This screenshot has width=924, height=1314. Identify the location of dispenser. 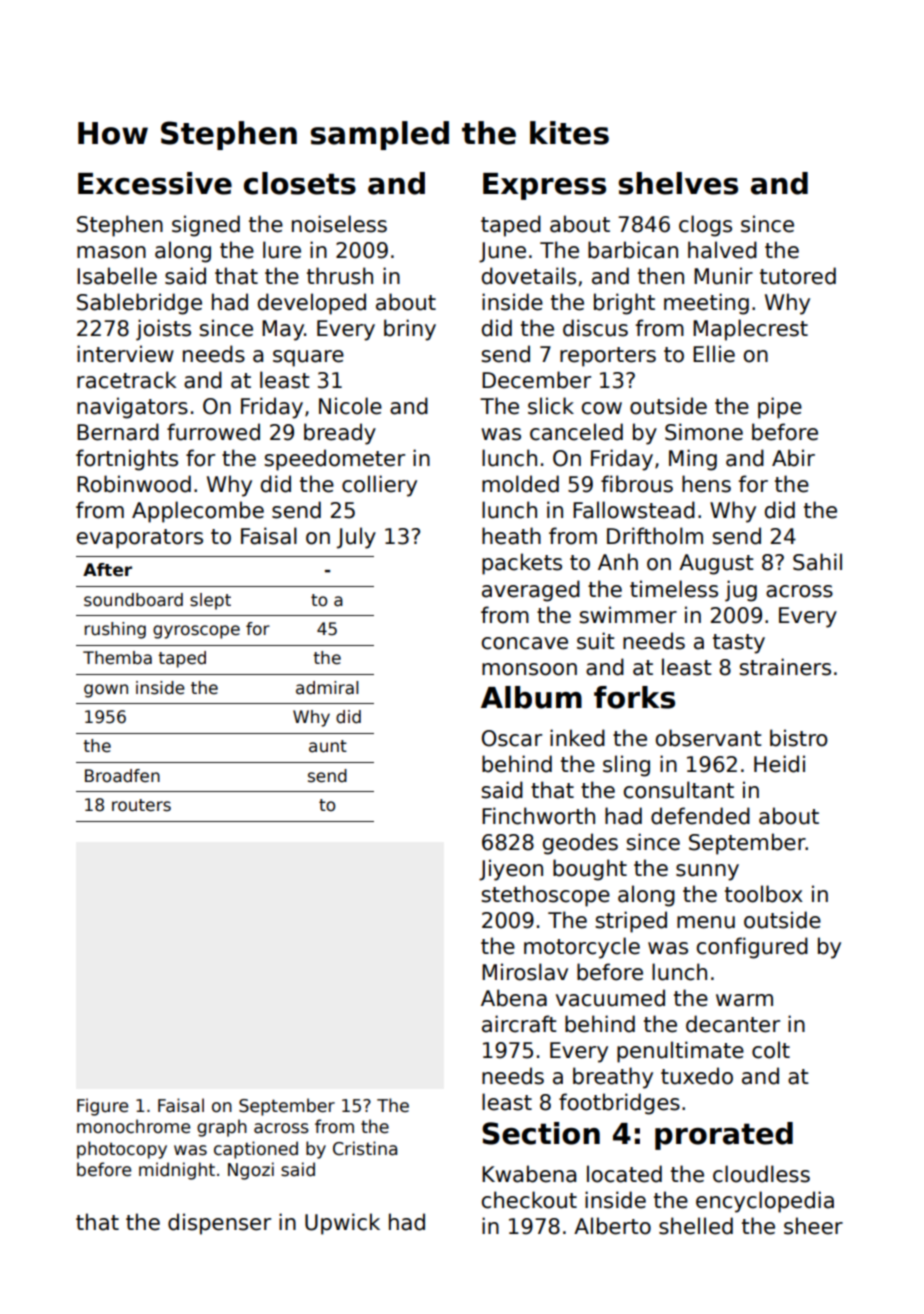
(219, 1224).
